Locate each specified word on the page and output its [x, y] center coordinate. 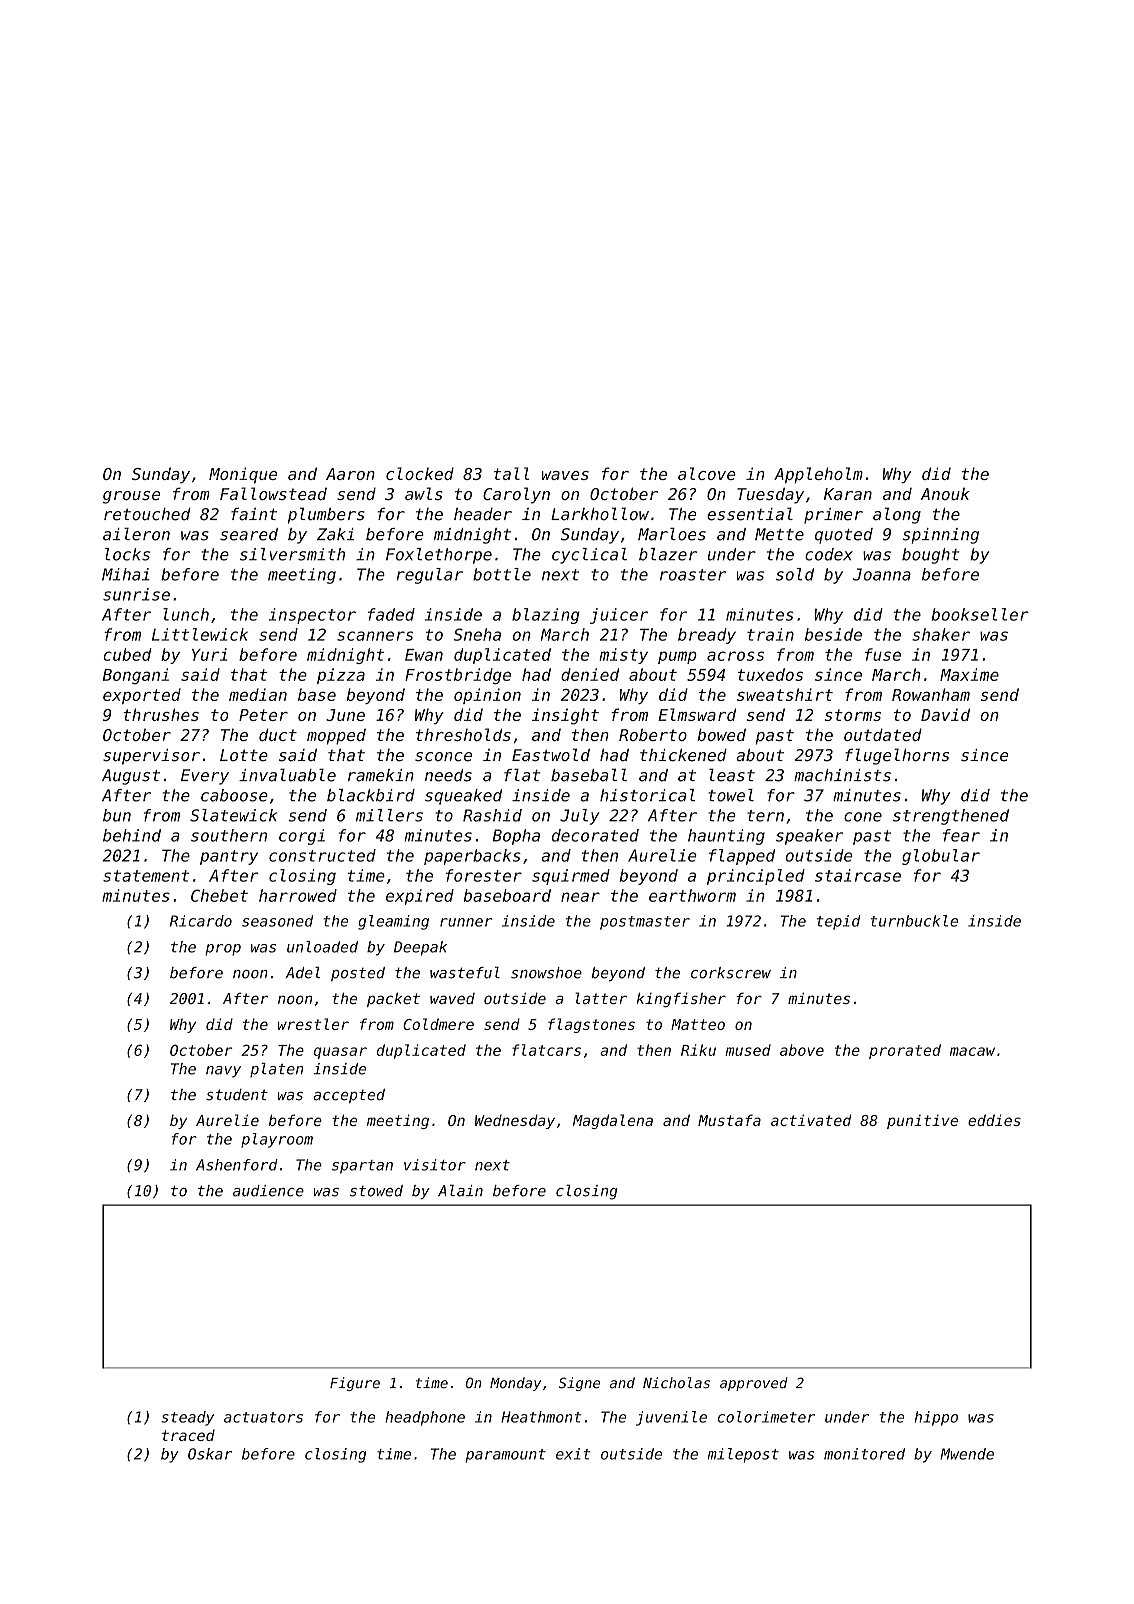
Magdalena [613, 1121]
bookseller [980, 614]
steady [187, 1418]
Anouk [945, 493]
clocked [420, 473]
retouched [147, 514]
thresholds [463, 734]
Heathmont [541, 1417]
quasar [340, 1053]
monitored [864, 1454]
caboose [234, 795]
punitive [922, 1121]
